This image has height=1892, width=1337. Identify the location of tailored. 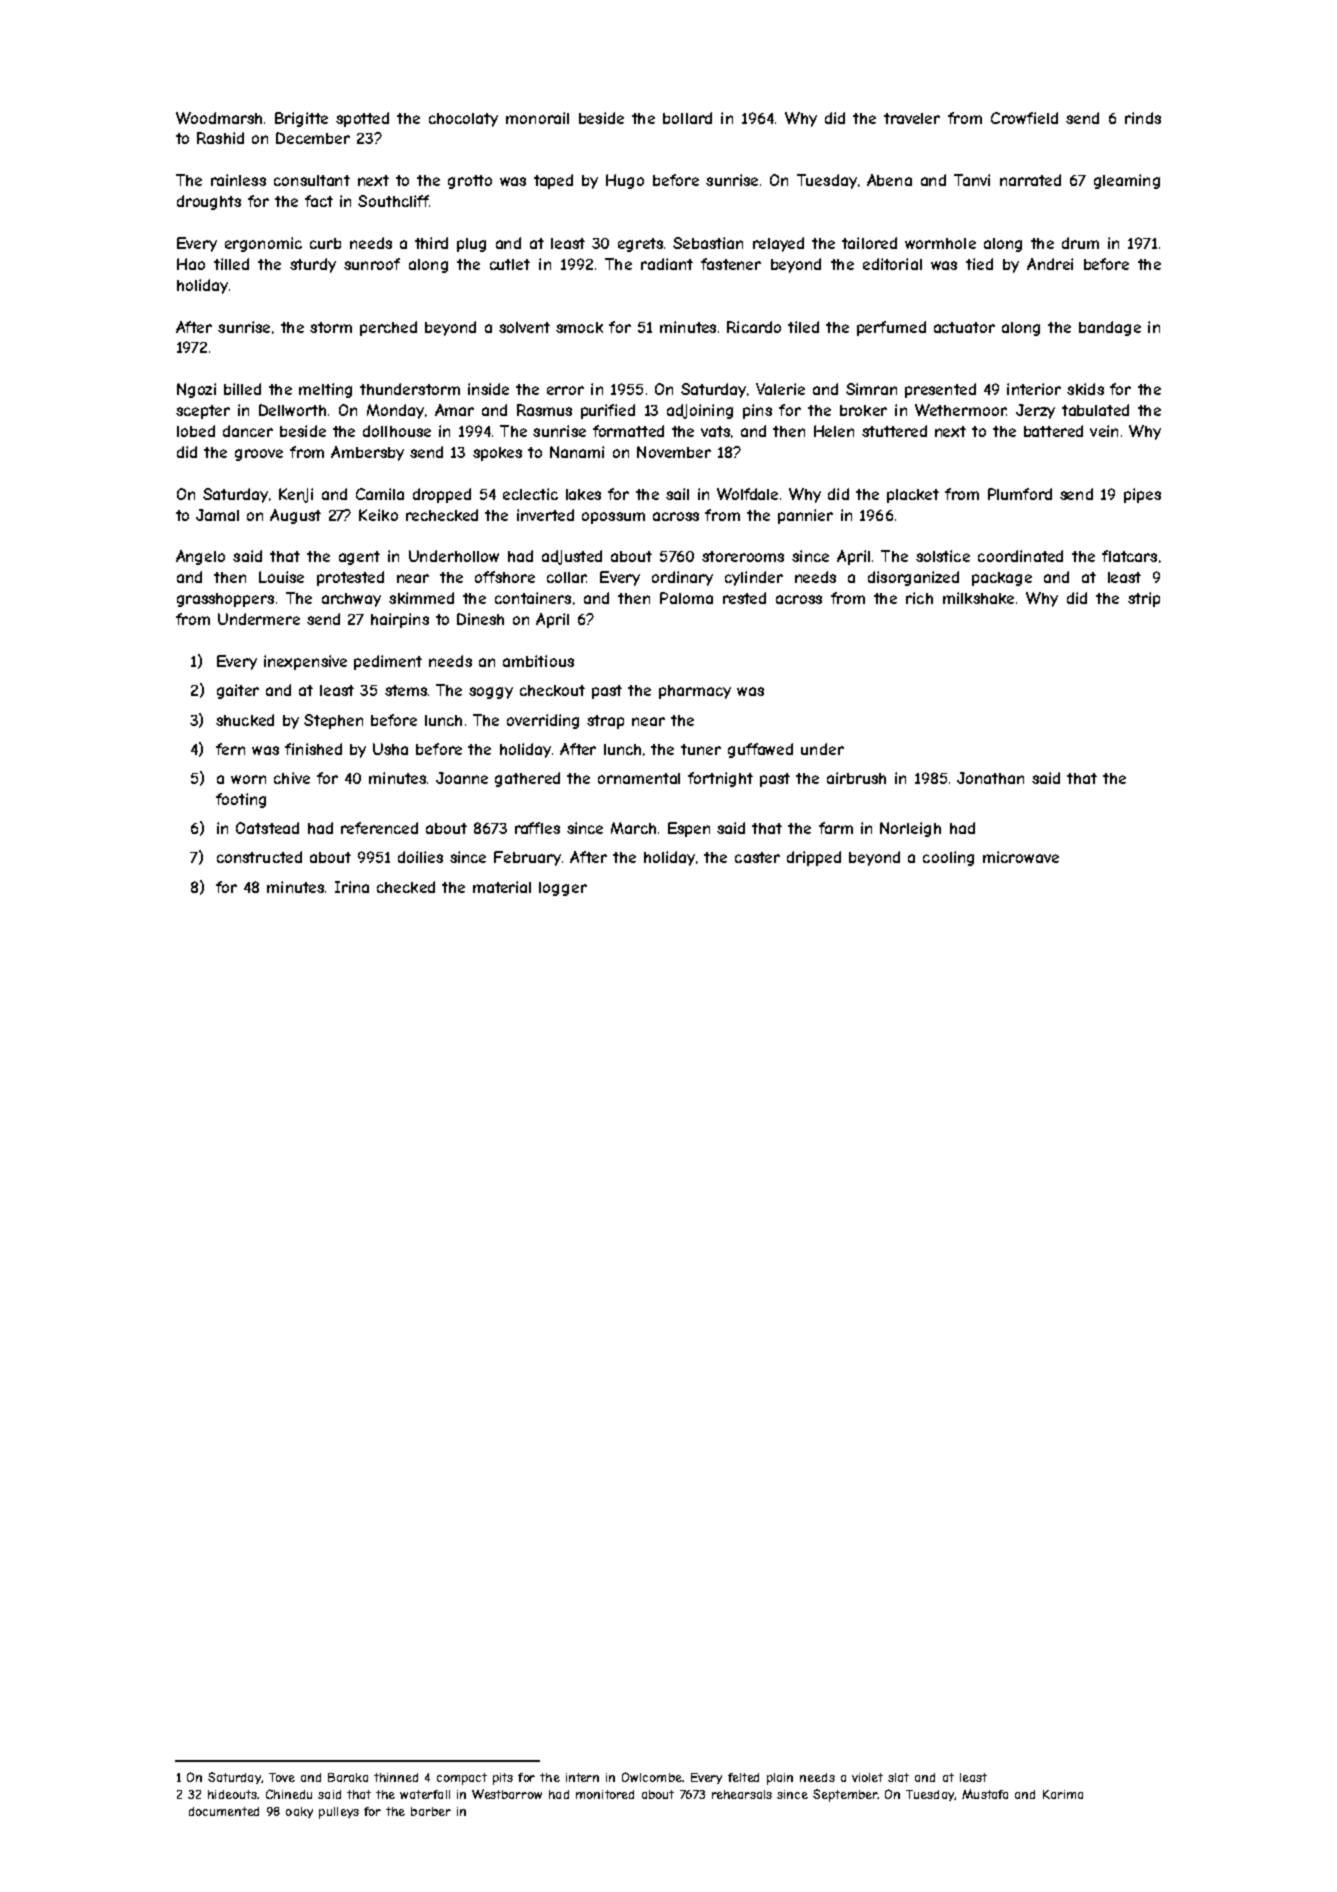
(869, 243).
